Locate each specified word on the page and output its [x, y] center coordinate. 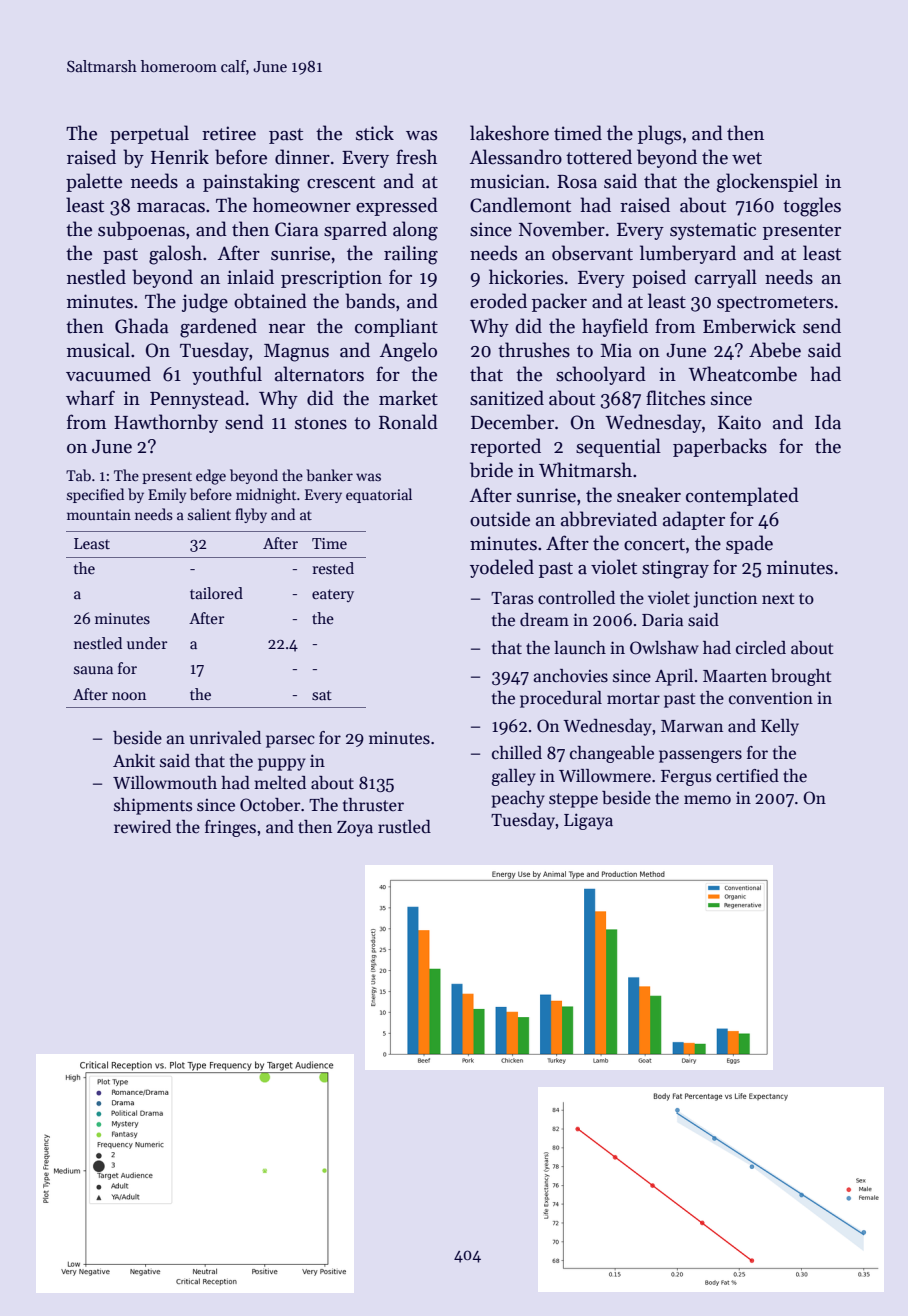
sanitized [507, 398]
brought [801, 677]
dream [544, 620]
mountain [99, 514]
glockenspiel [767, 183]
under [147, 643]
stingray [675, 569]
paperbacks [720, 447]
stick [375, 133]
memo [707, 800]
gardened [218, 328]
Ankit [134, 760]
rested [333, 568]
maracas [171, 208]
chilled [517, 753]
